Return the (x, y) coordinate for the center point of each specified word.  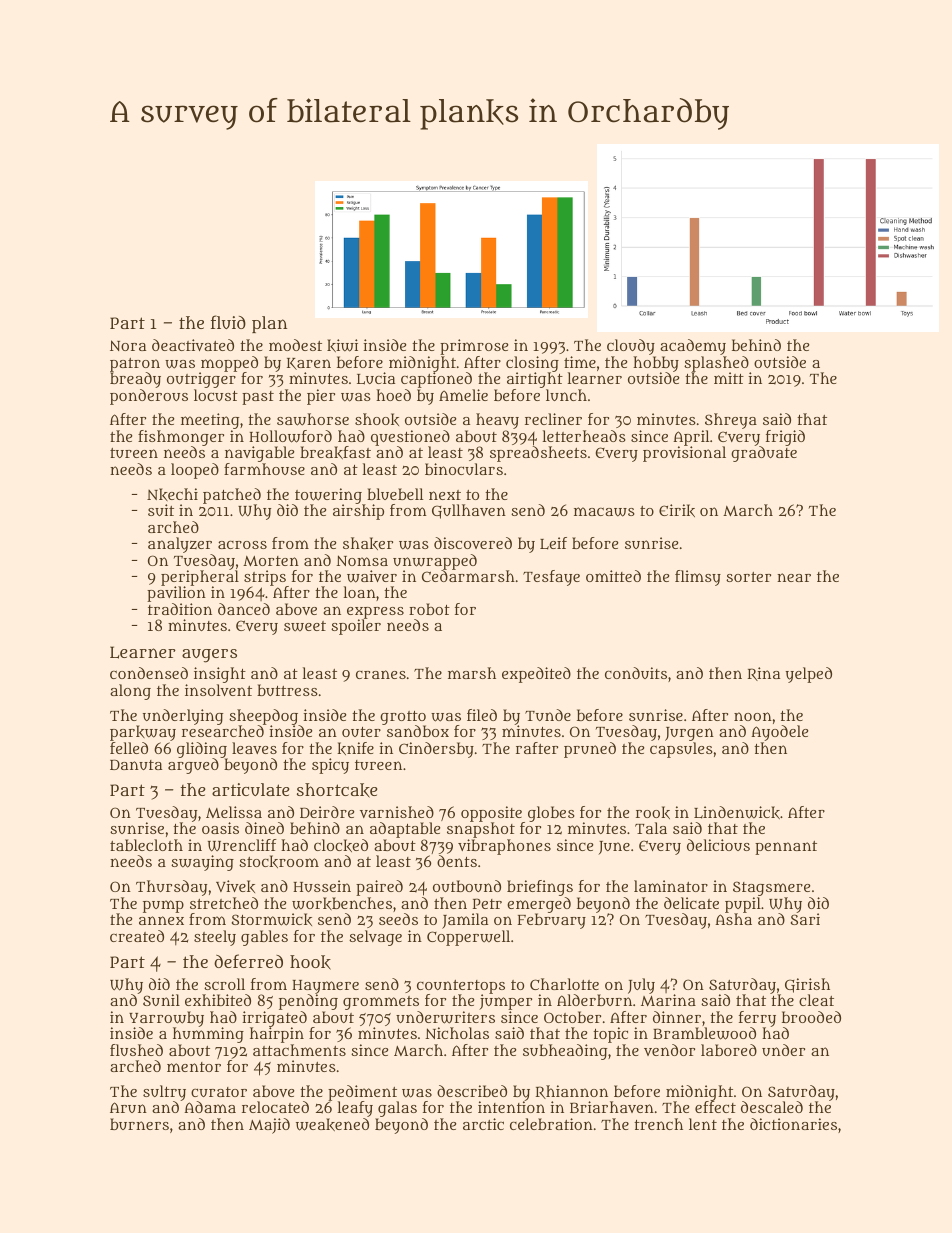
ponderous (149, 397)
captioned (436, 380)
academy (693, 347)
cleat (816, 1000)
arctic (483, 1124)
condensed (149, 673)
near (794, 577)
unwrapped (435, 562)
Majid (269, 1126)
